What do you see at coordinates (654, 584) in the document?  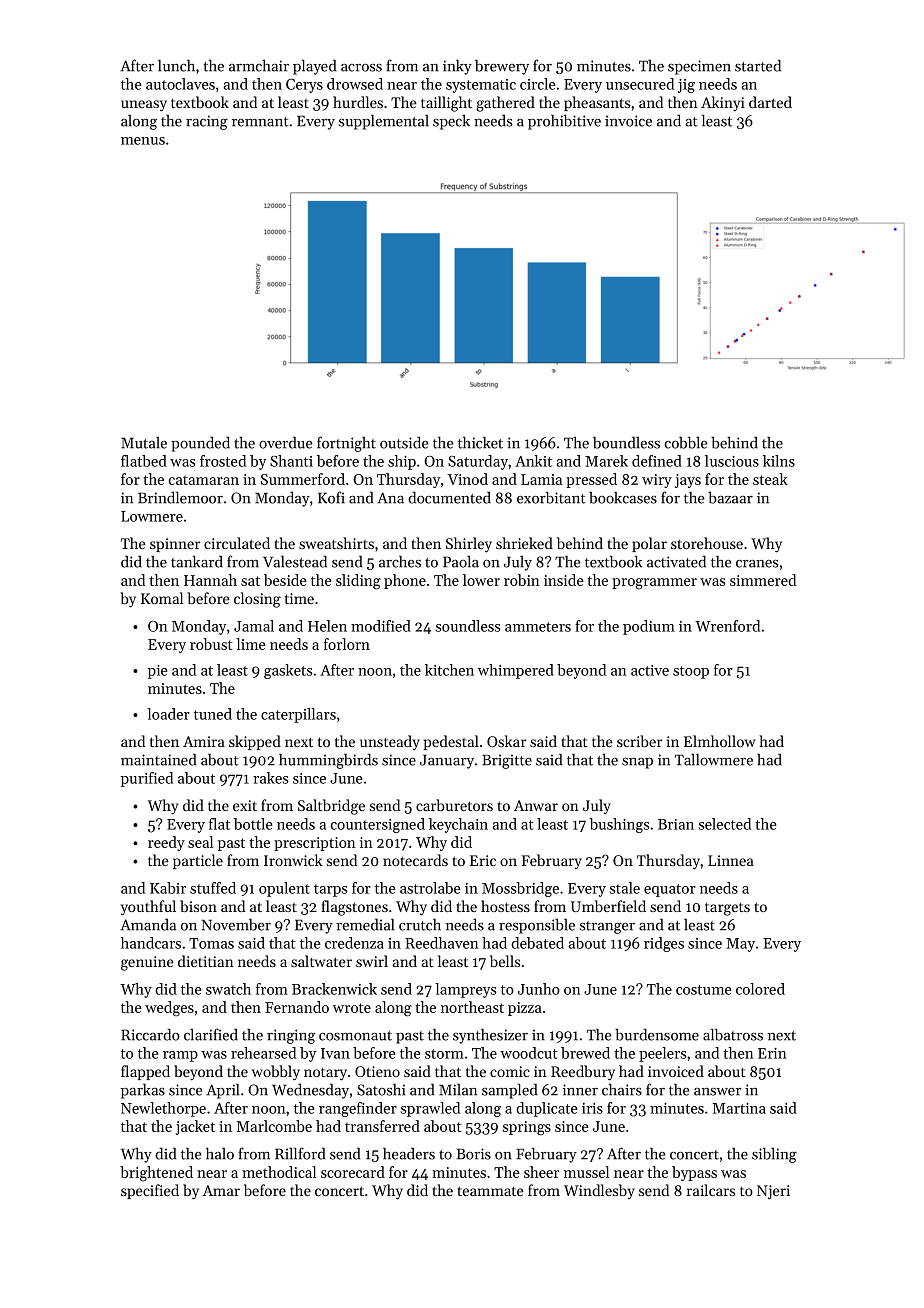 I see `programmer` at bounding box center [654, 584].
